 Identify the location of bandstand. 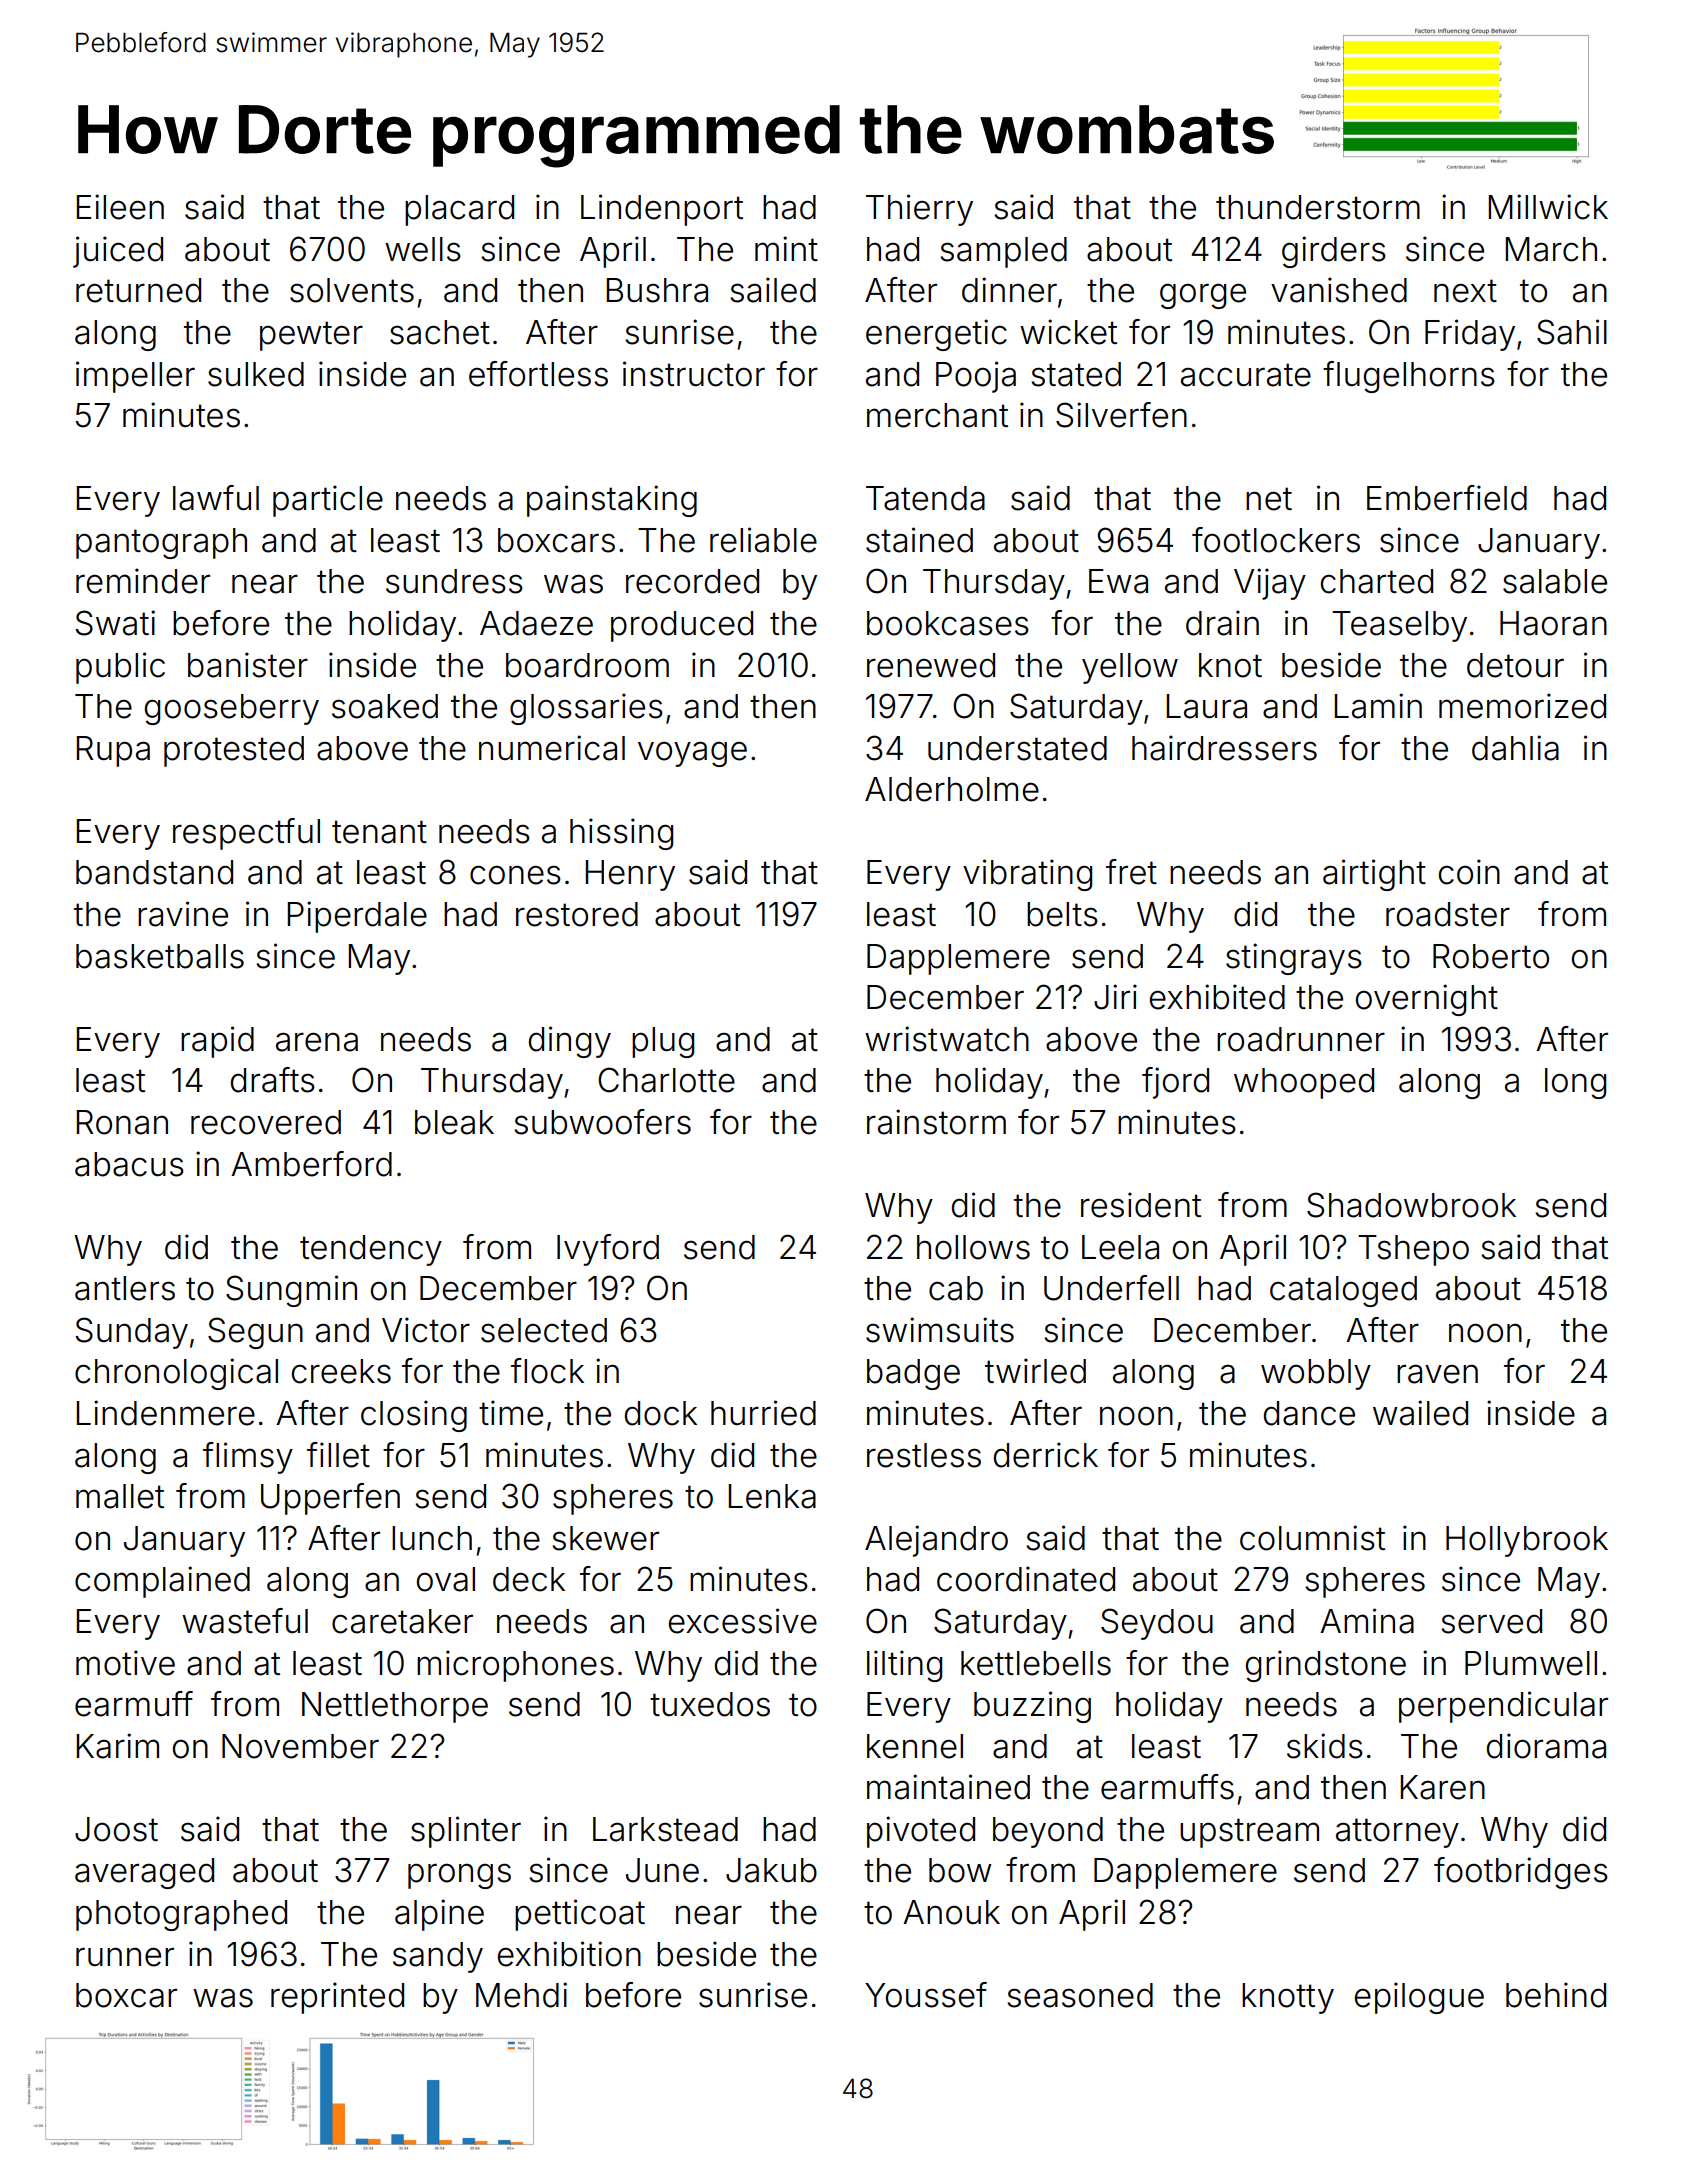
(154, 872).
